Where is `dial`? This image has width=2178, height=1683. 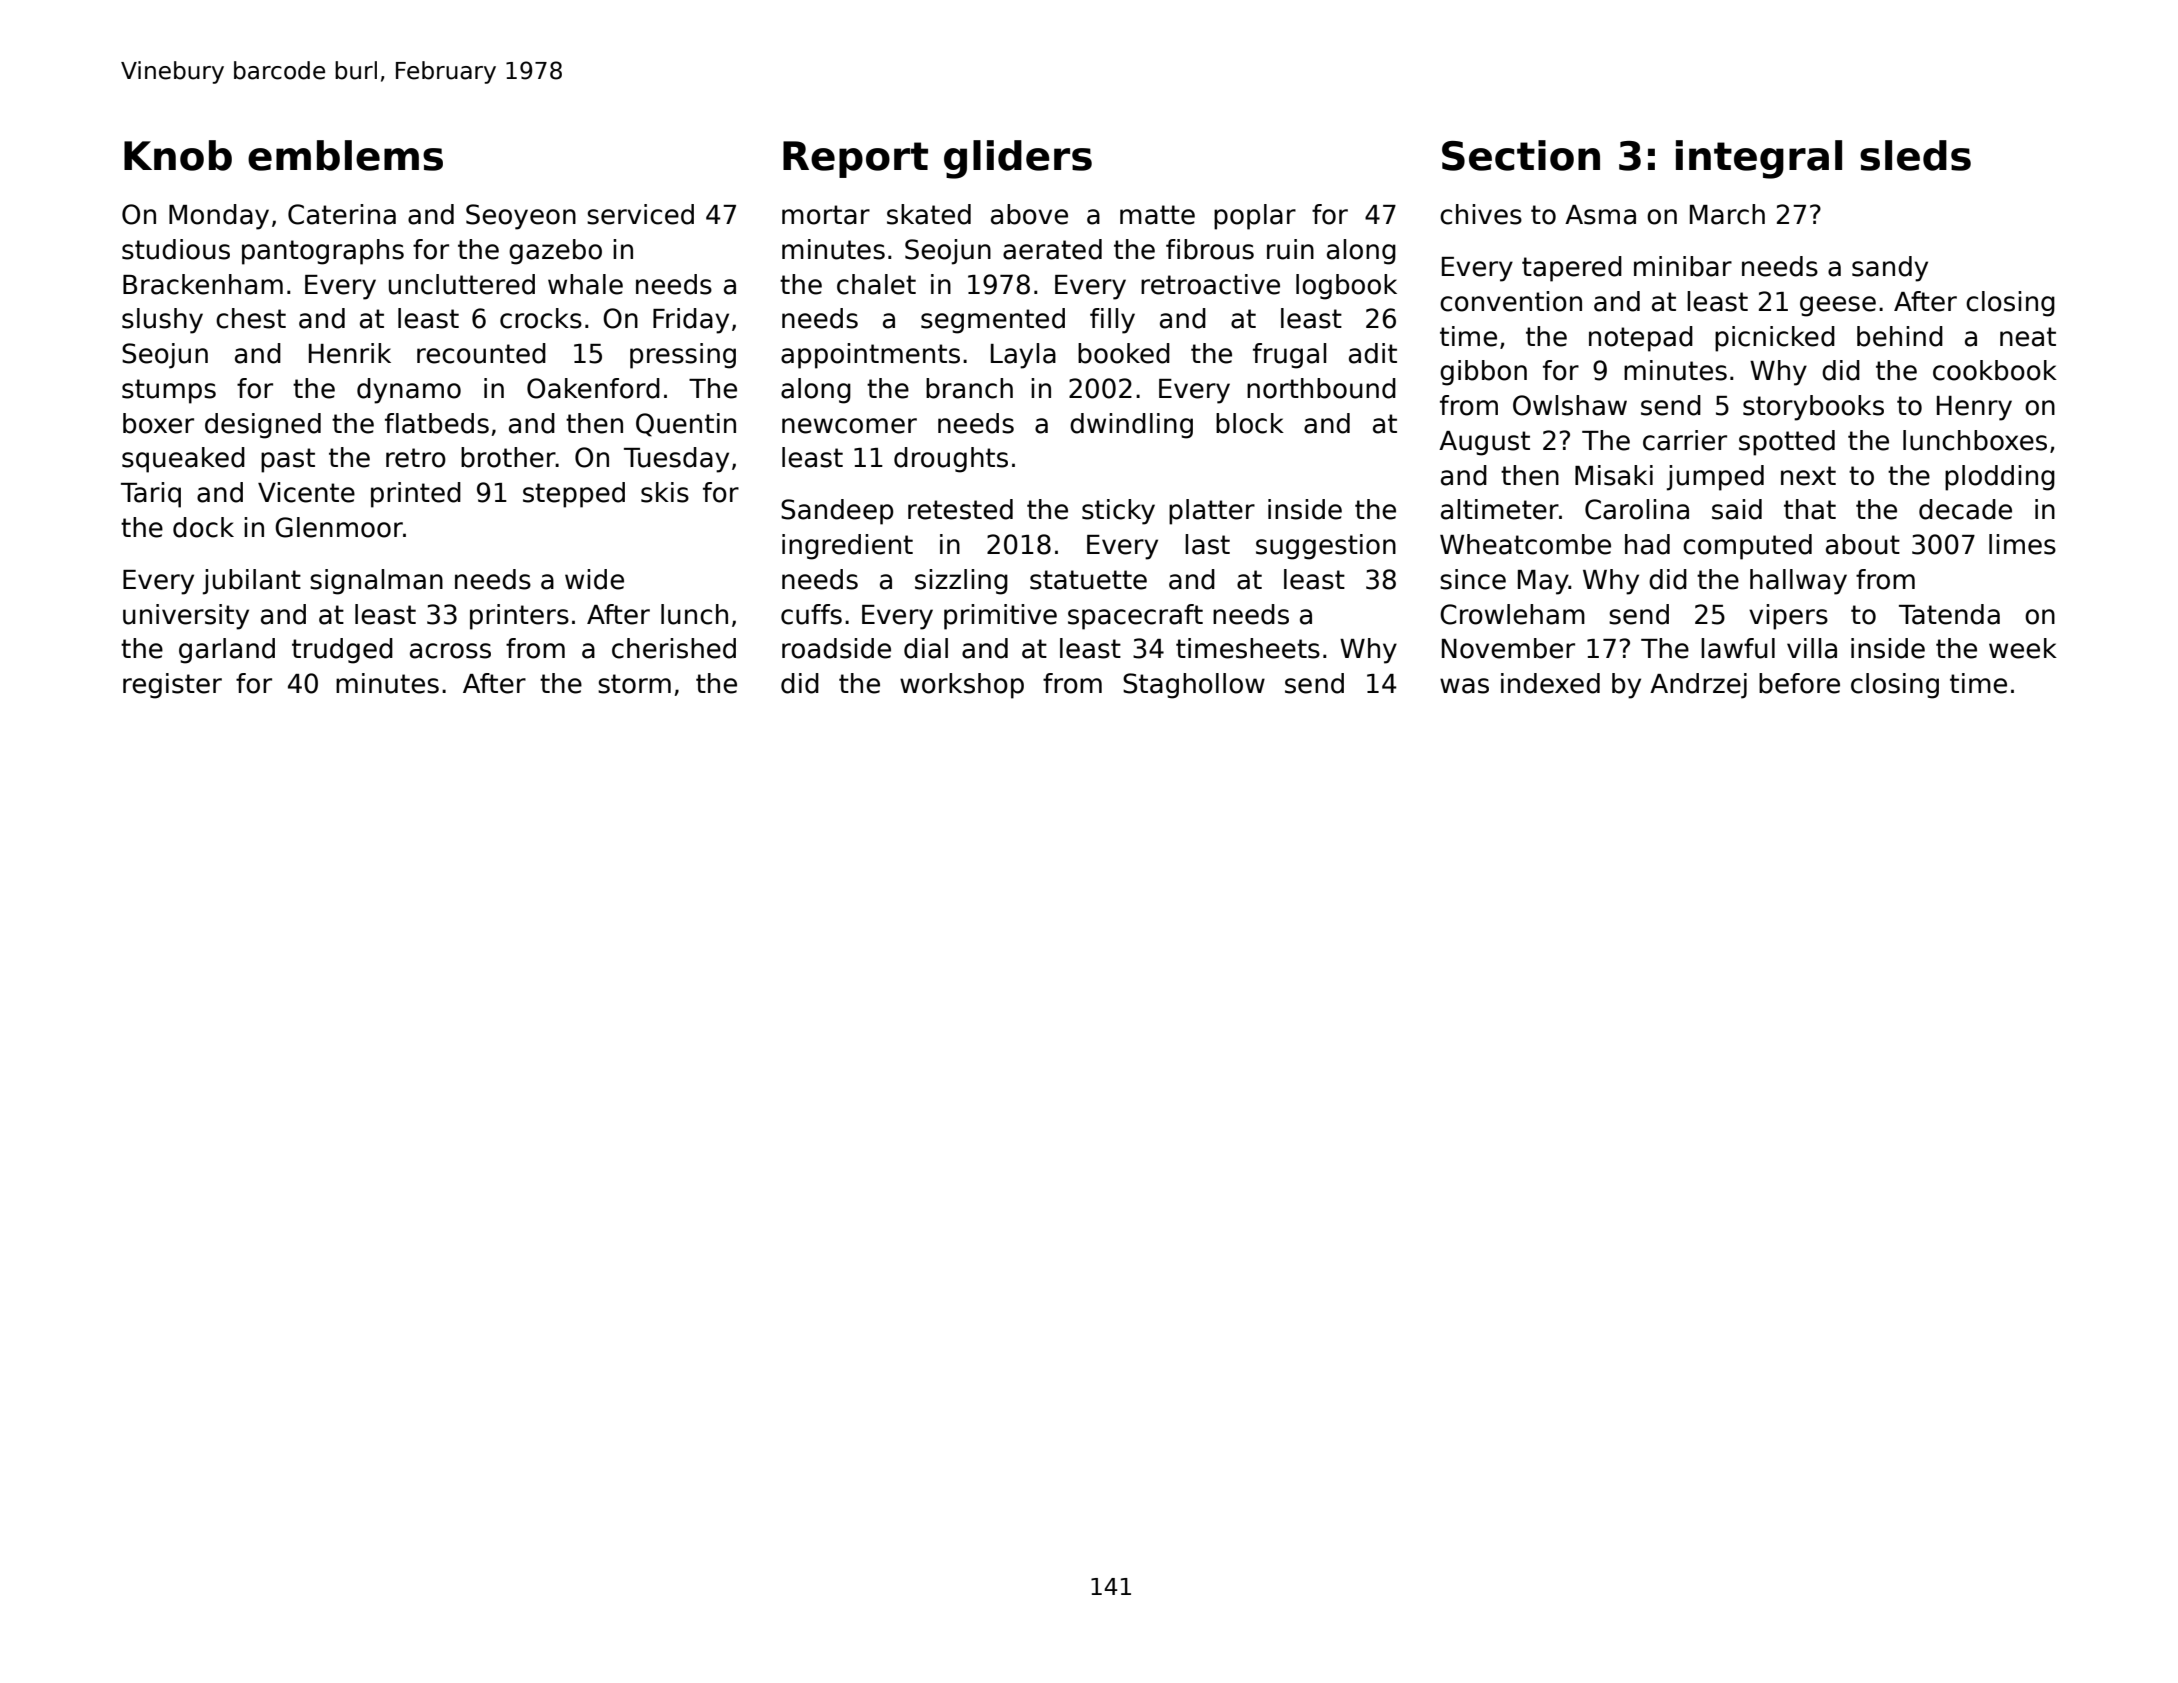
dial is located at coordinates (926, 648).
